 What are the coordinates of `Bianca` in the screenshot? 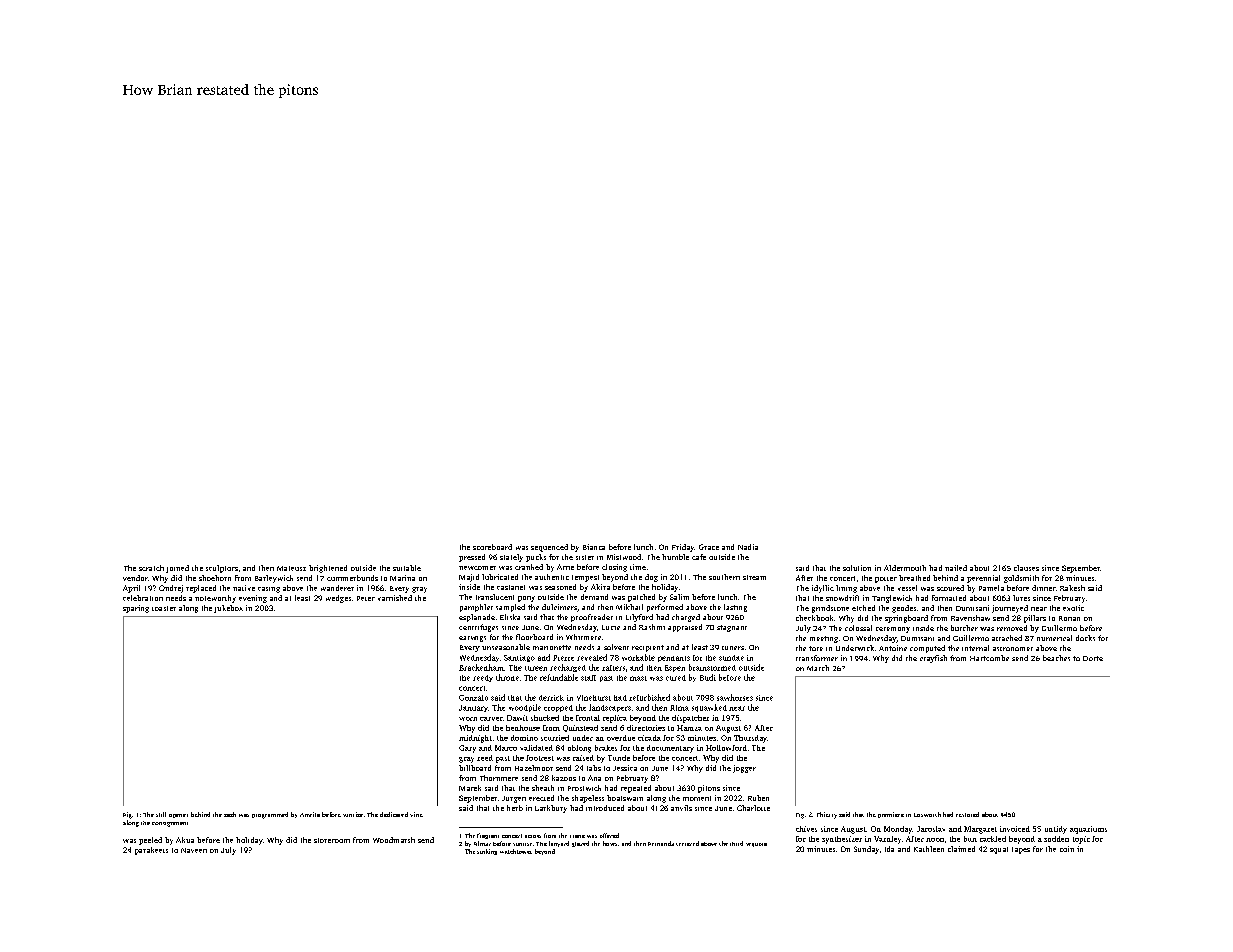 It's located at (594, 547).
